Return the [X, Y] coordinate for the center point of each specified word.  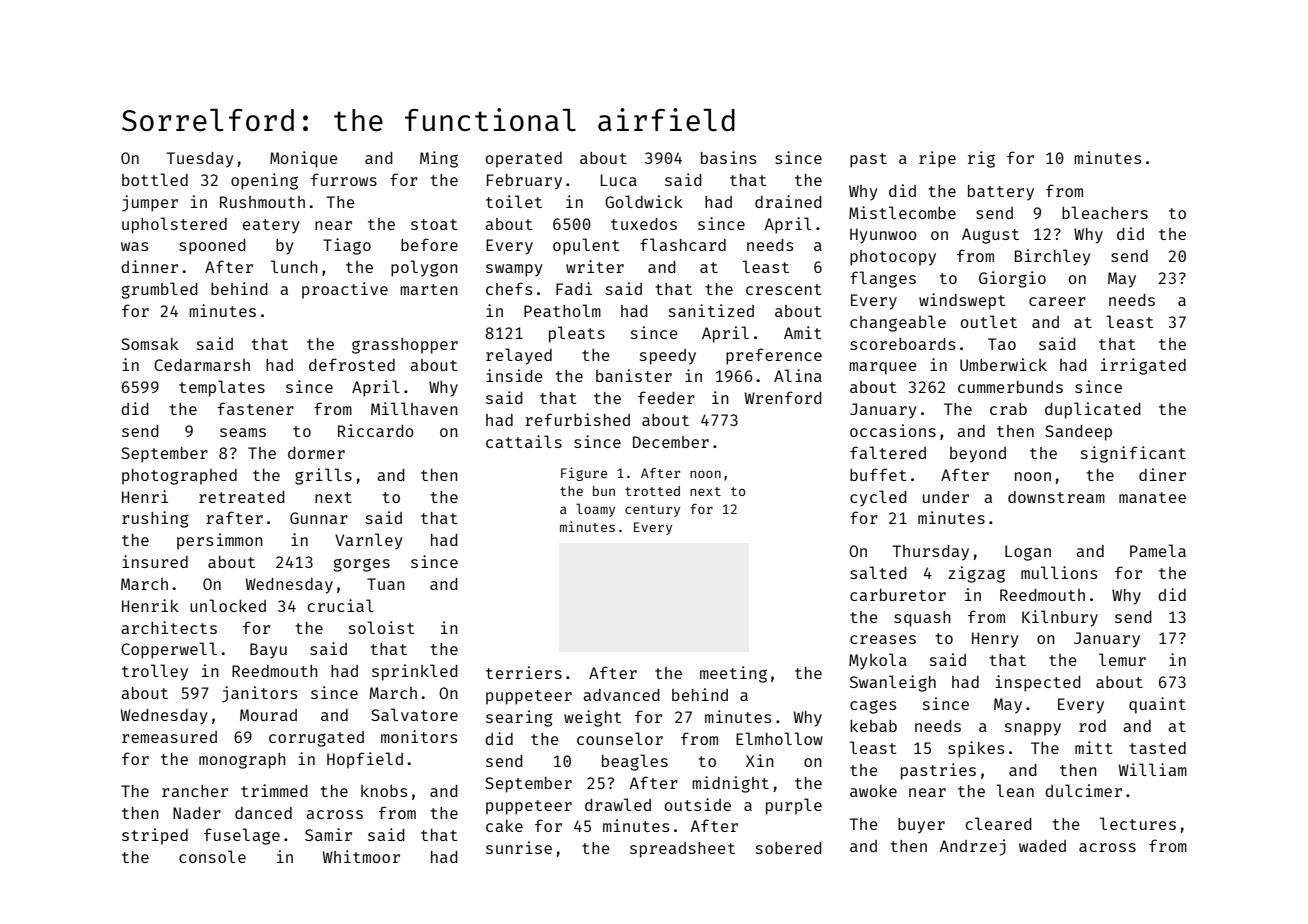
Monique [304, 159]
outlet [989, 321]
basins [728, 157]
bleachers [1105, 212]
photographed [179, 477]
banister [634, 375]
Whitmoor [361, 856]
